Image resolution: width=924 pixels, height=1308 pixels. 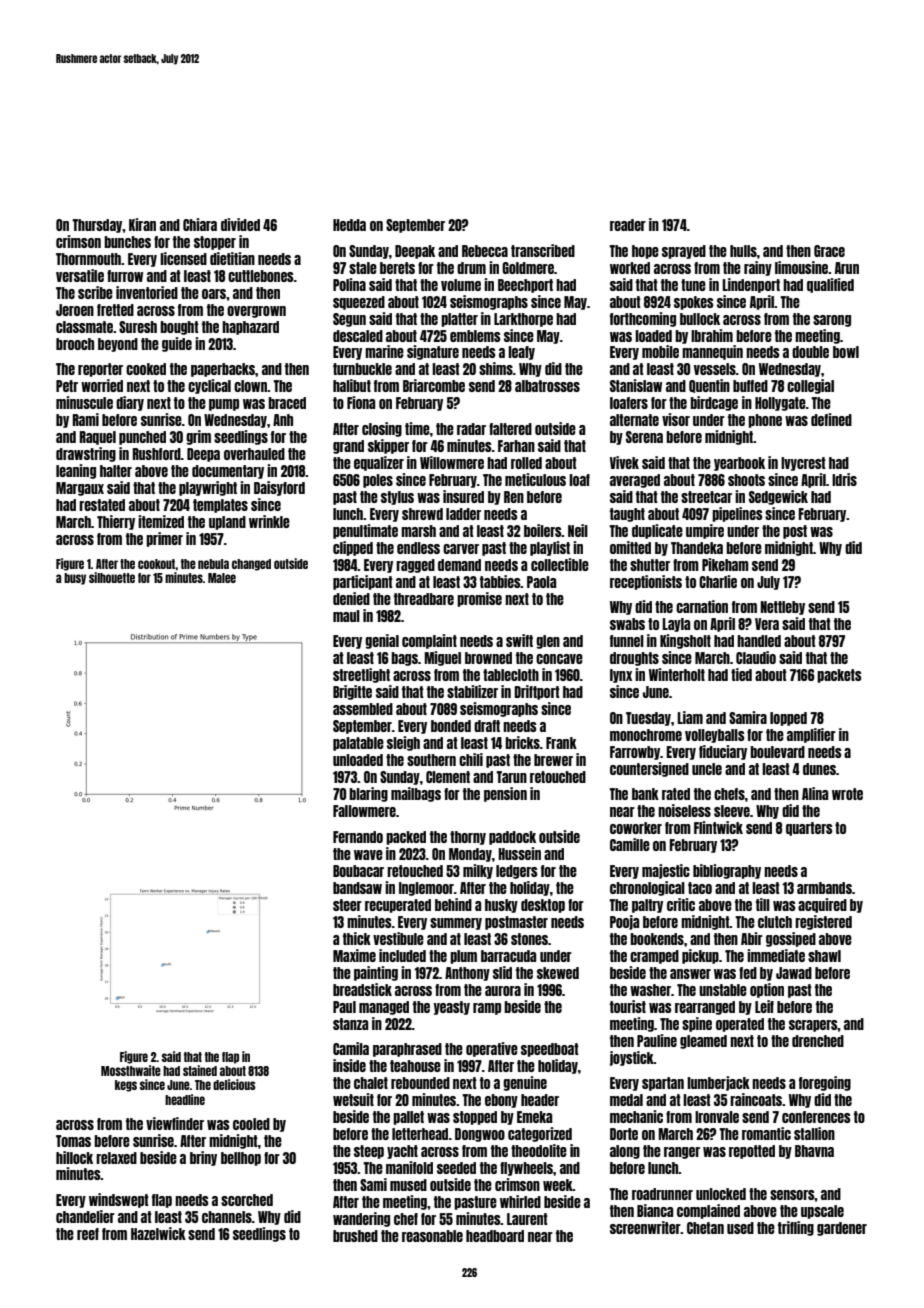 I want to click on palatable, so click(x=358, y=744).
